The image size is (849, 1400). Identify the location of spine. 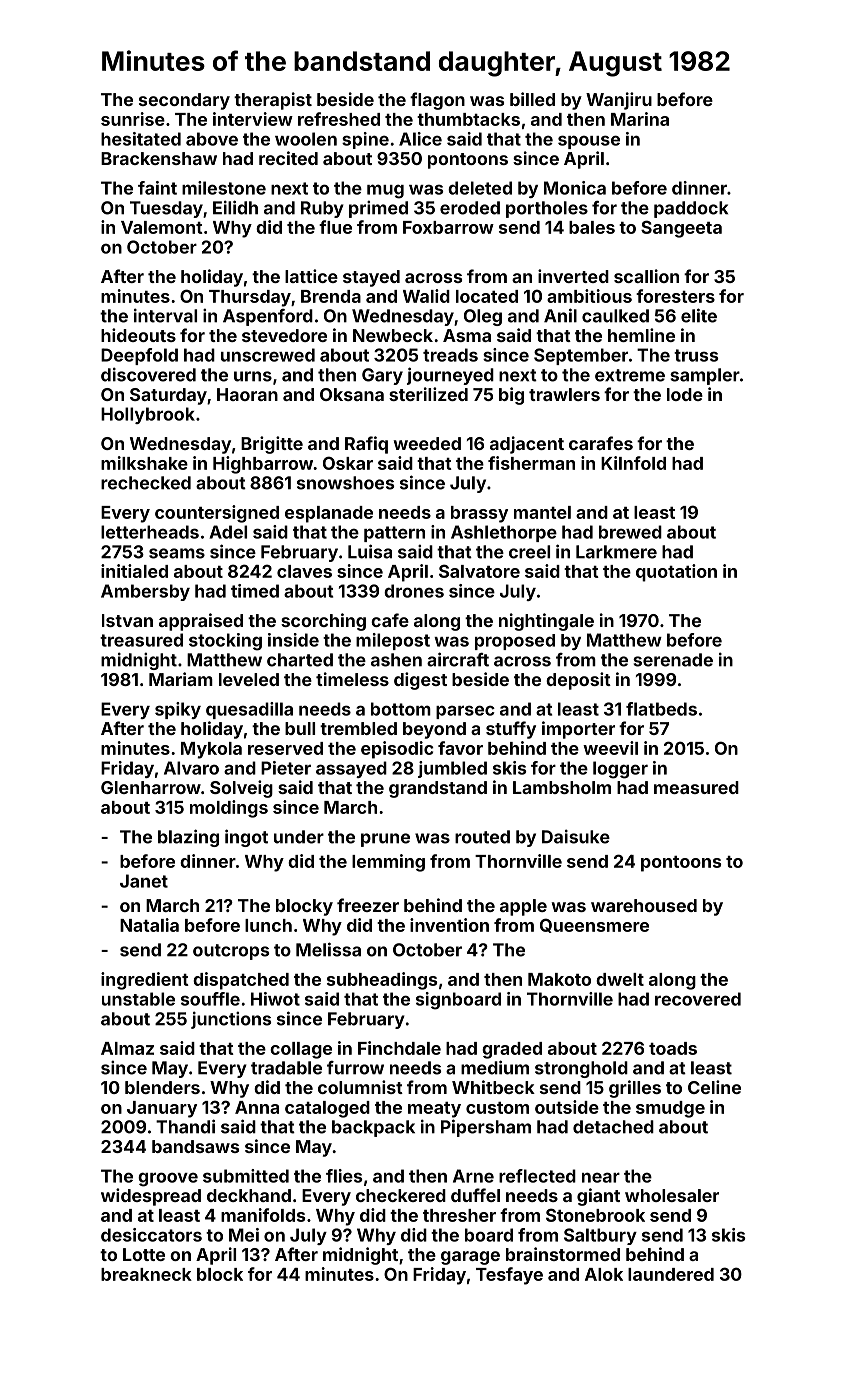
(365, 140).
